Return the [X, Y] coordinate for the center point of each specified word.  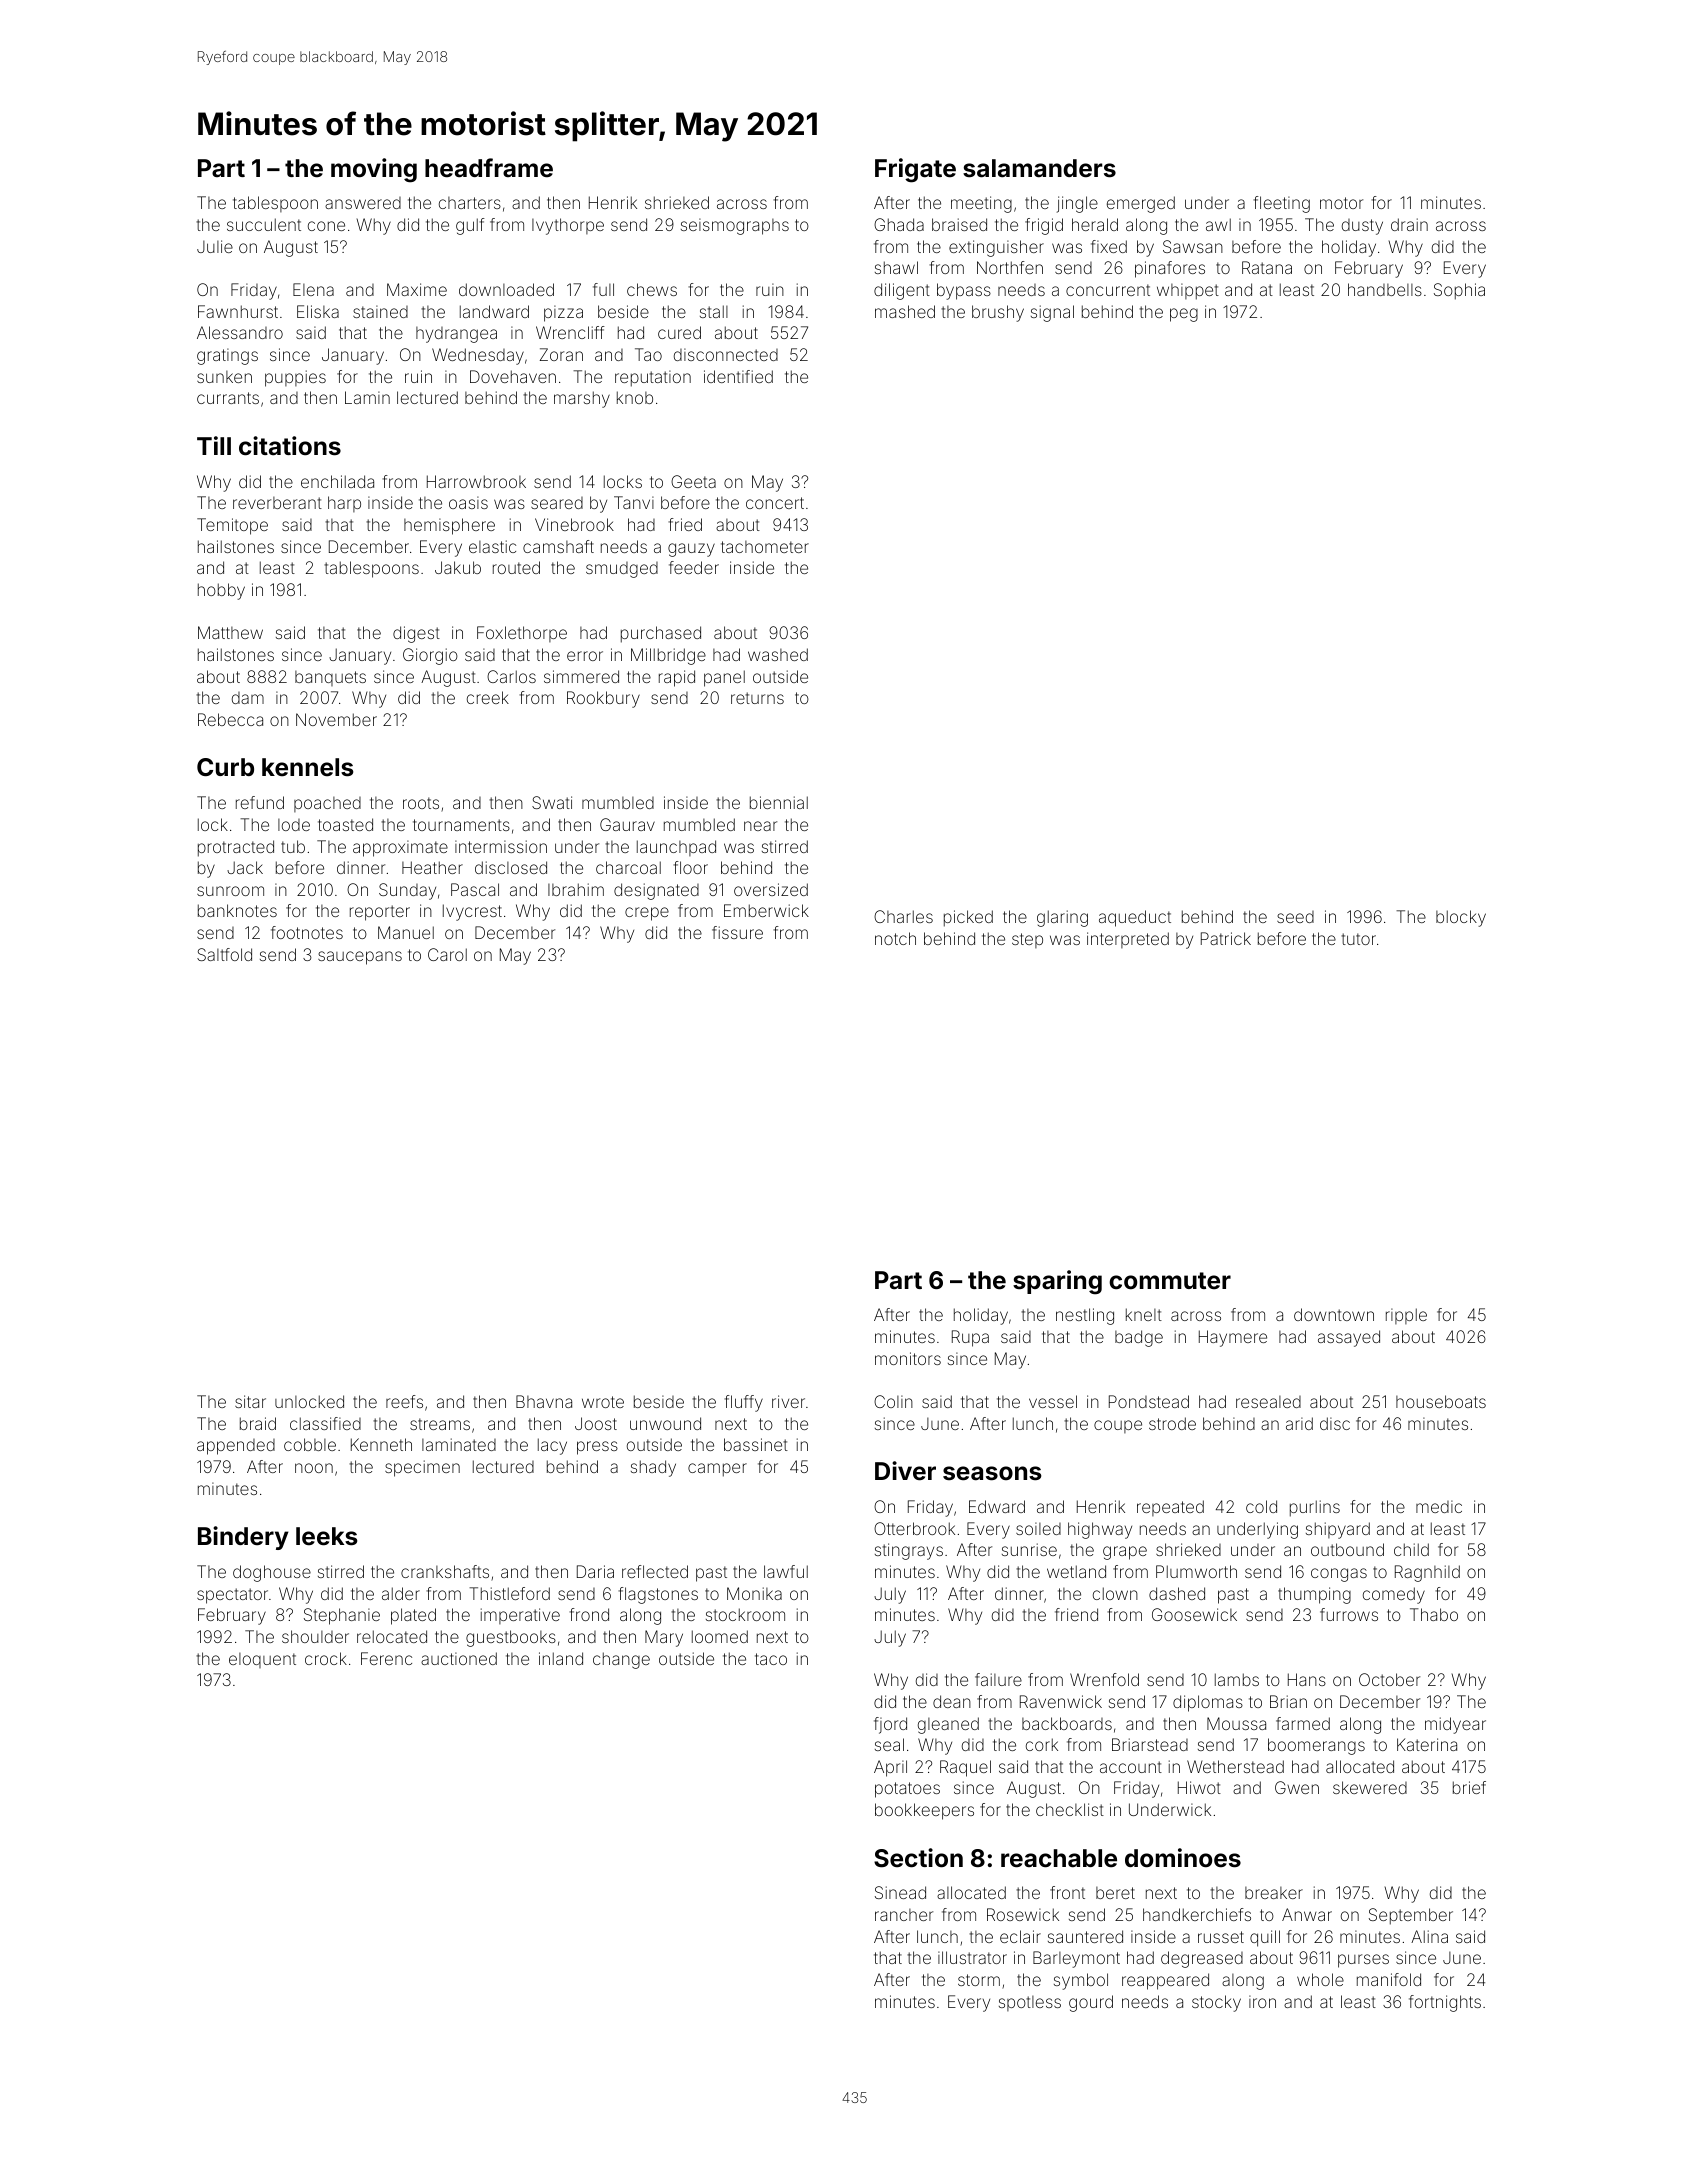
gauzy [691, 550]
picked [968, 918]
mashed [905, 311]
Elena [313, 289]
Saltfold [224, 954]
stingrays [909, 1551]
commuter [1170, 1281]
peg [1184, 315]
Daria [595, 1571]
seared [557, 503]
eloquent [262, 1660]
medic [1439, 1506]
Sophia [1459, 291]
